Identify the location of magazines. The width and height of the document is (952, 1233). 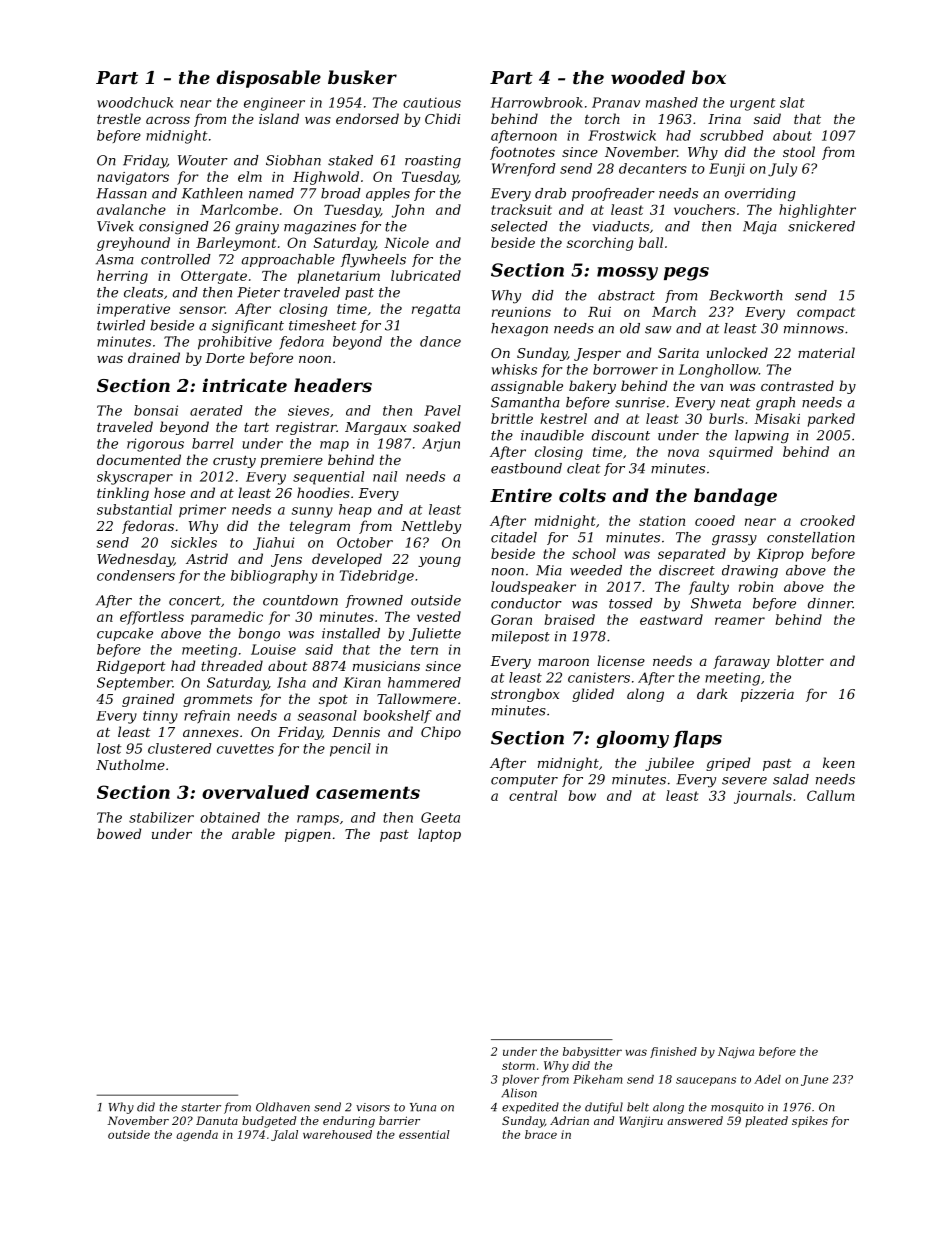
(320, 227).
